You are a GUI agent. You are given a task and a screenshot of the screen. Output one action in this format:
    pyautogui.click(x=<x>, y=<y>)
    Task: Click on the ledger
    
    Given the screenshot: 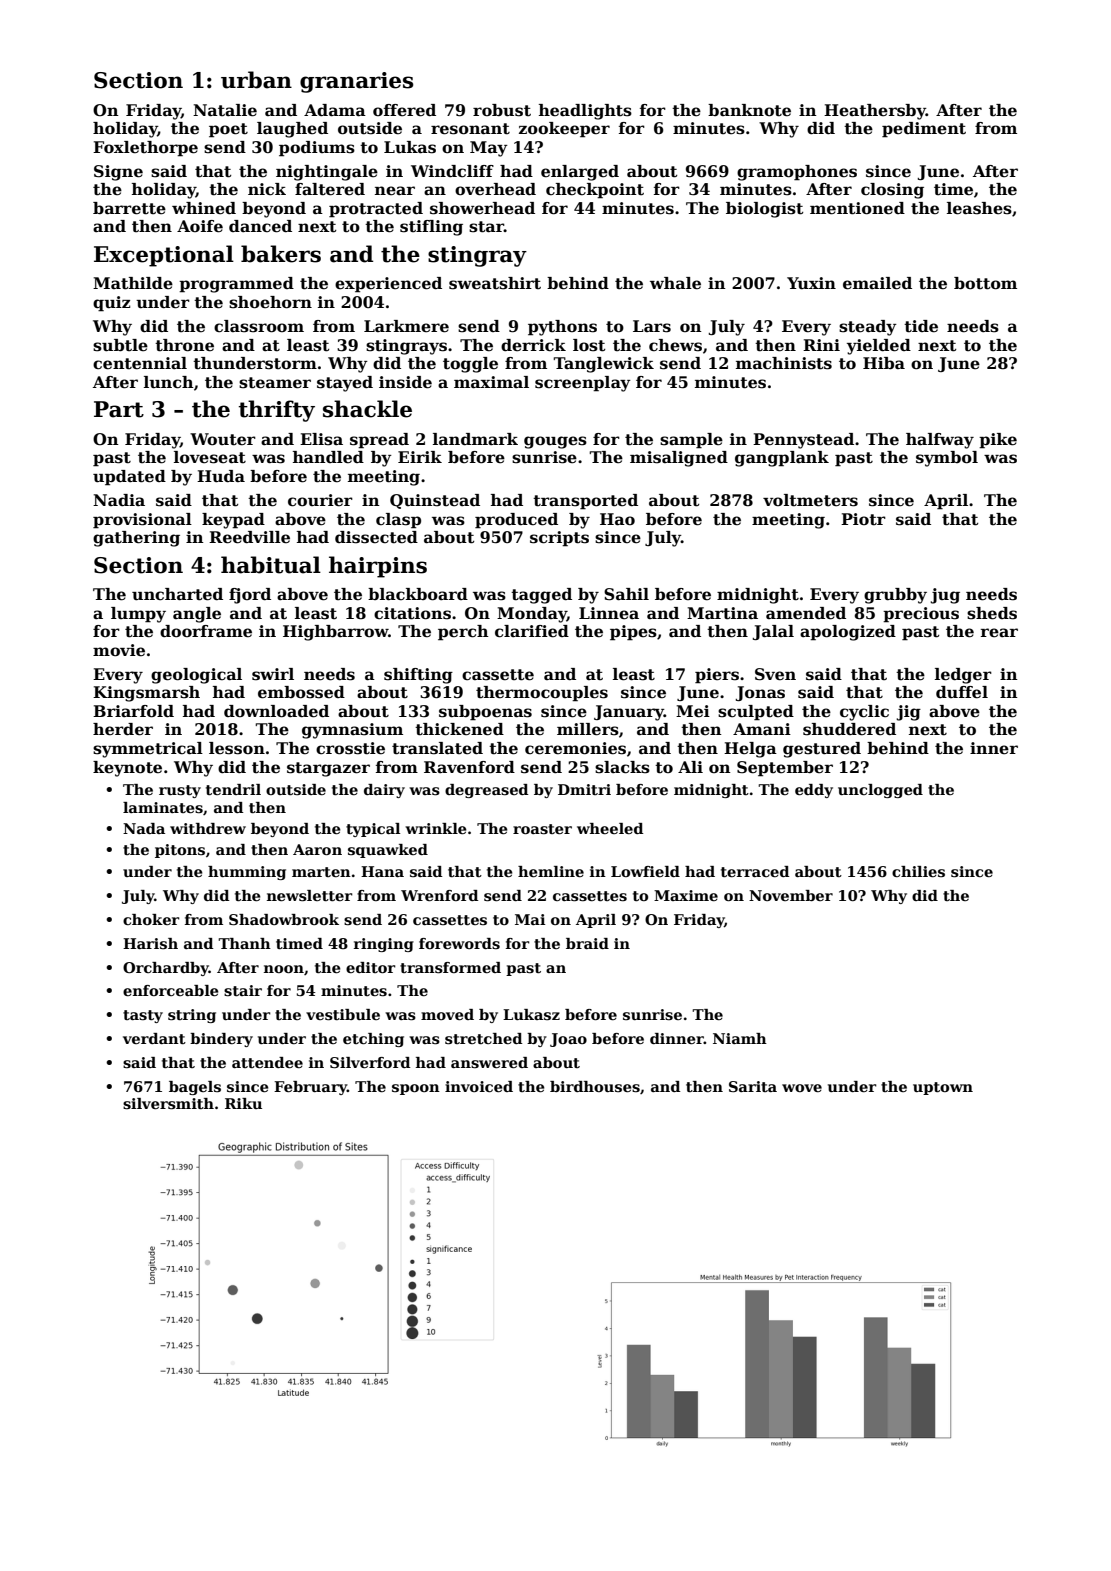 What is the action you would take?
    pyautogui.click(x=963, y=676)
